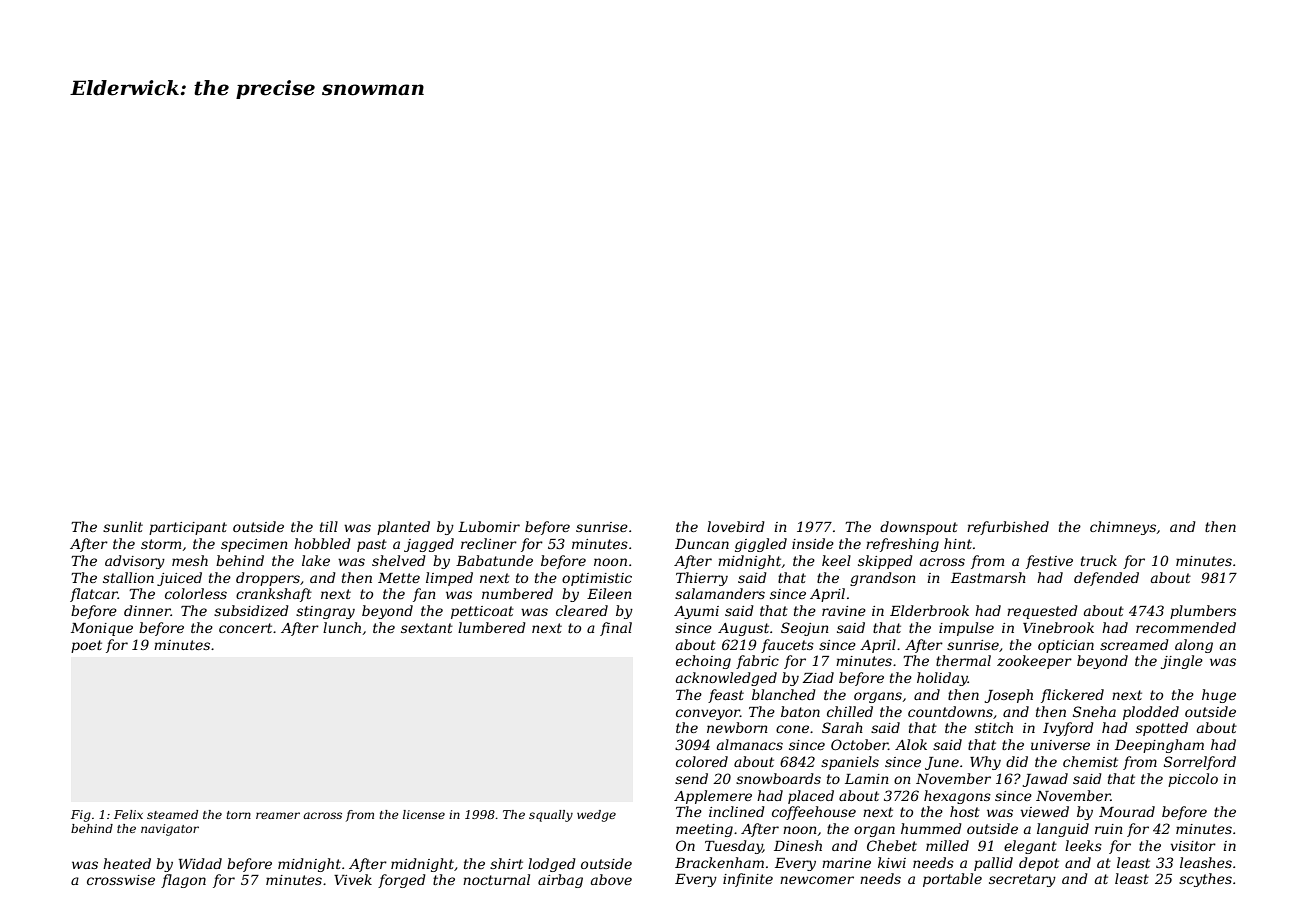  Describe the element at coordinates (1008, 528) in the screenshot. I see `refurbished` at that location.
